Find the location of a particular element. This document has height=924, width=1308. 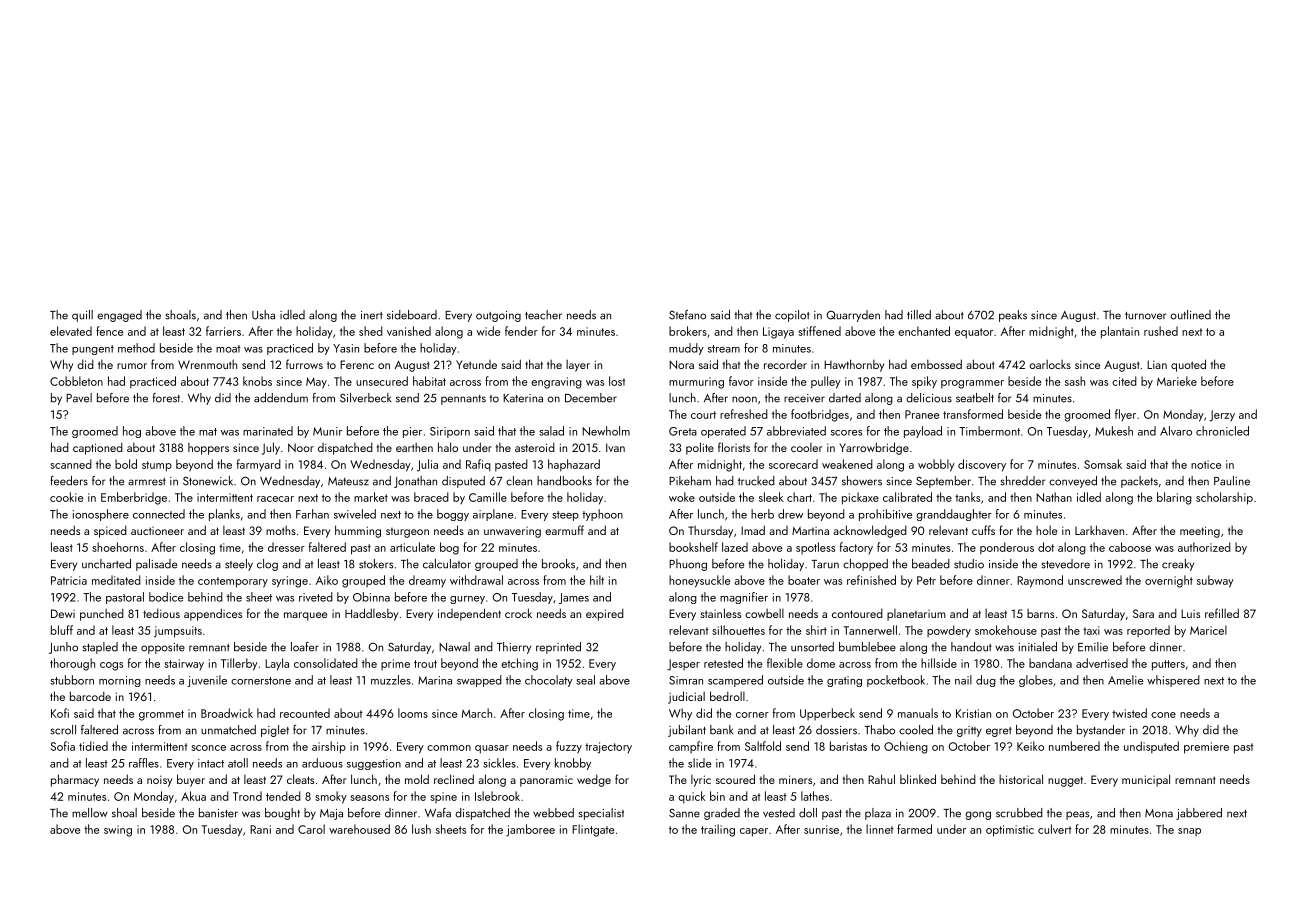

hog is located at coordinates (132, 432).
